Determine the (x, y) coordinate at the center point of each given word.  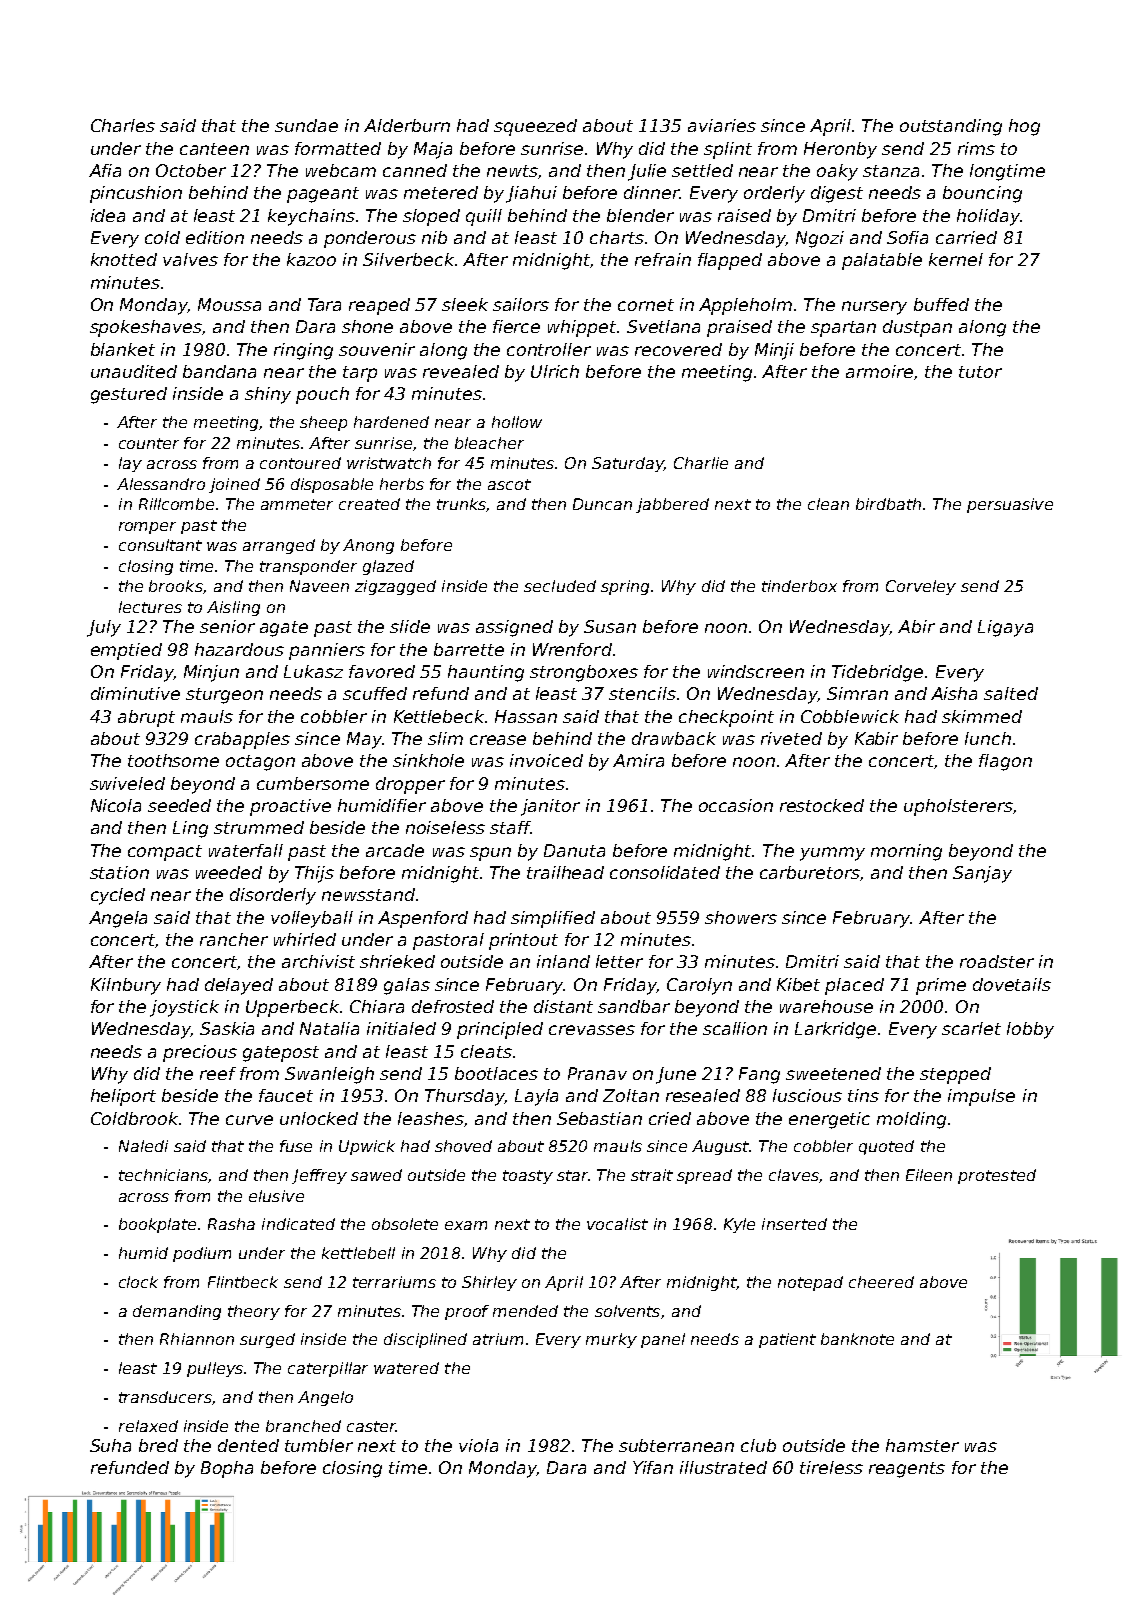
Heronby (840, 150)
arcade (395, 850)
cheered (881, 1282)
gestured (129, 395)
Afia (105, 170)
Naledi (143, 1146)
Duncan (602, 504)
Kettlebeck (439, 716)
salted (1011, 693)
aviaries (722, 125)
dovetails (1012, 984)
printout (523, 941)
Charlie (701, 463)
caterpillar (328, 1369)
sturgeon (224, 696)
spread (704, 1176)
